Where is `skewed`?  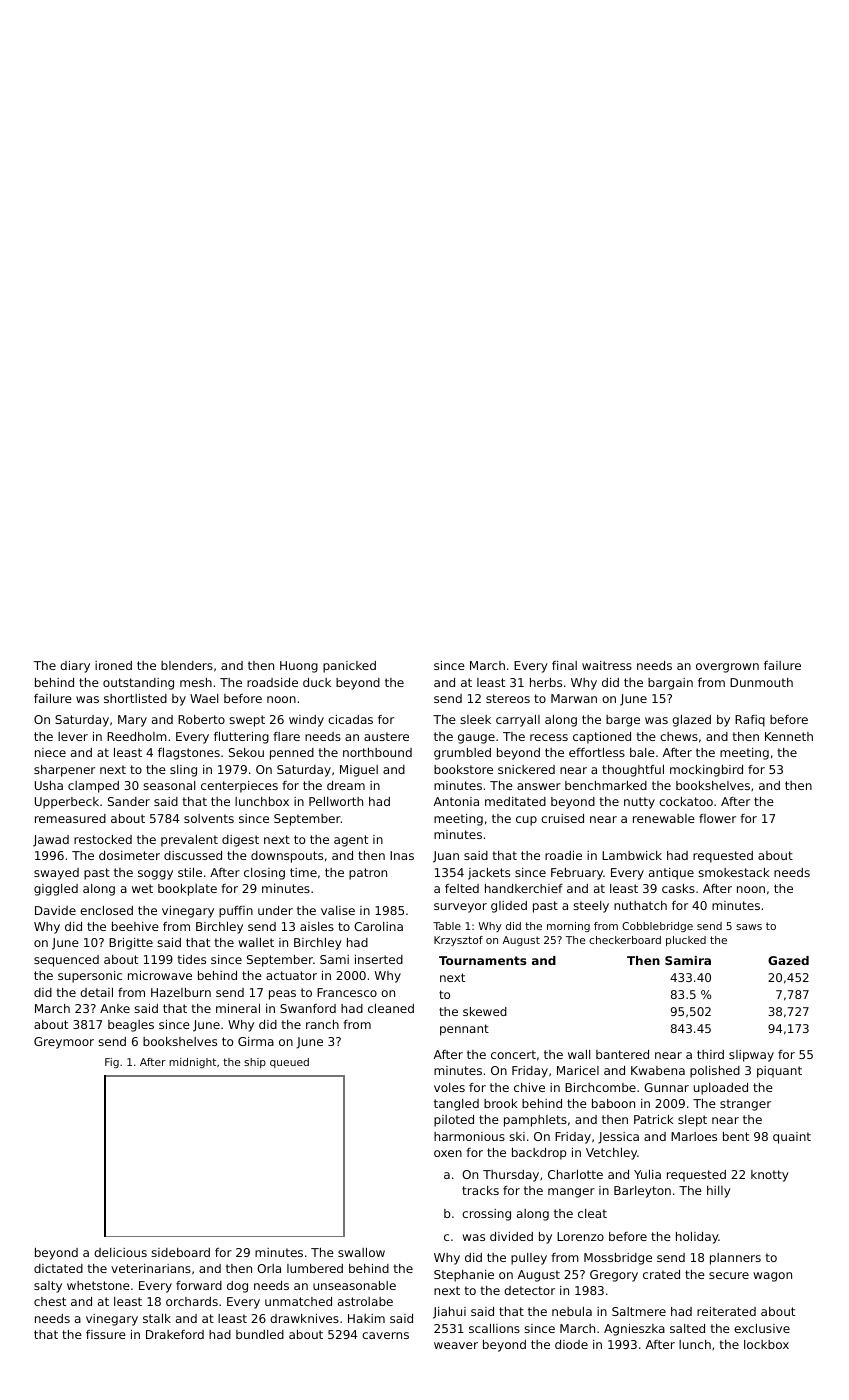 skewed is located at coordinates (485, 1011).
